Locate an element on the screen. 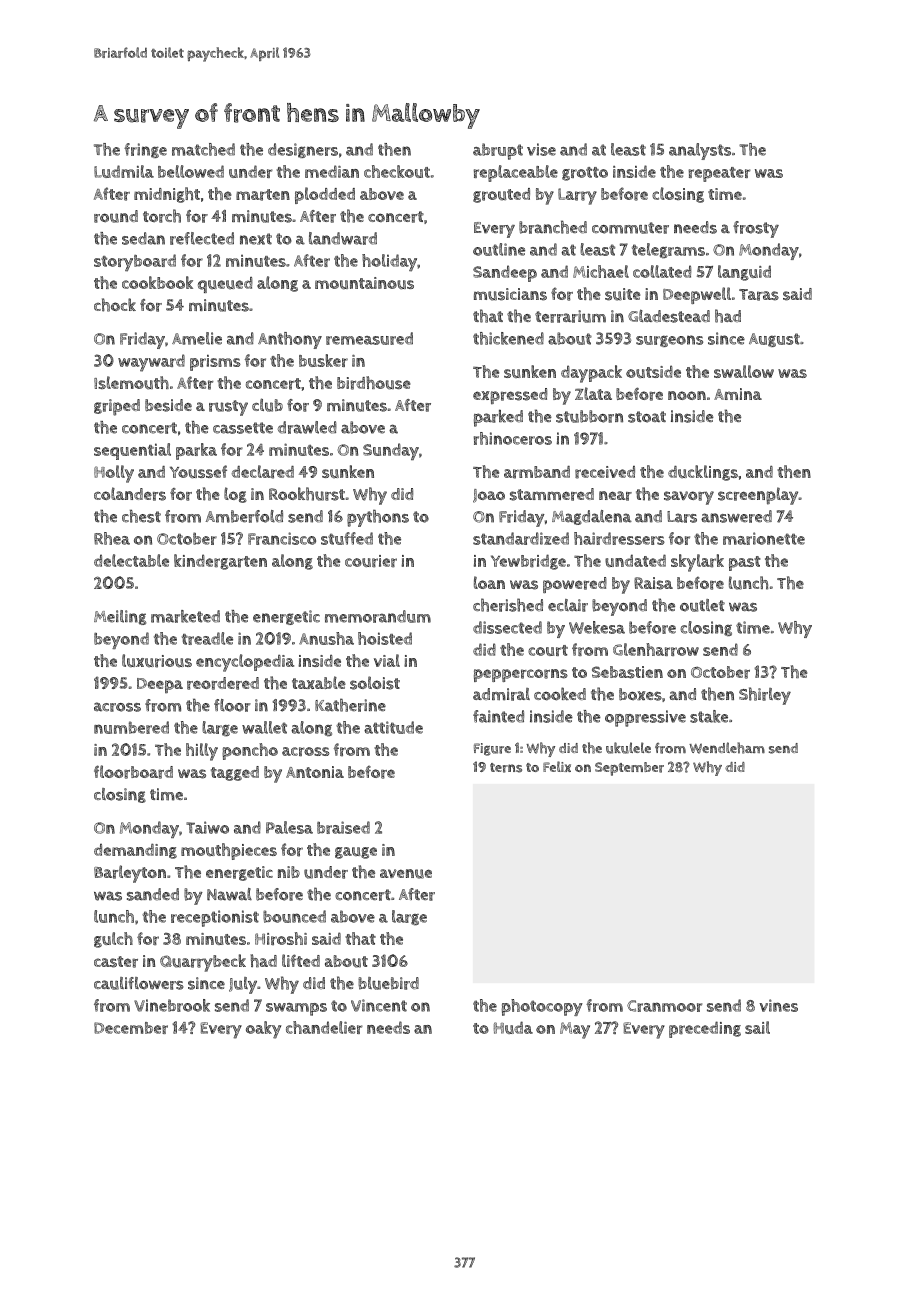  Wendleham is located at coordinates (727, 748).
